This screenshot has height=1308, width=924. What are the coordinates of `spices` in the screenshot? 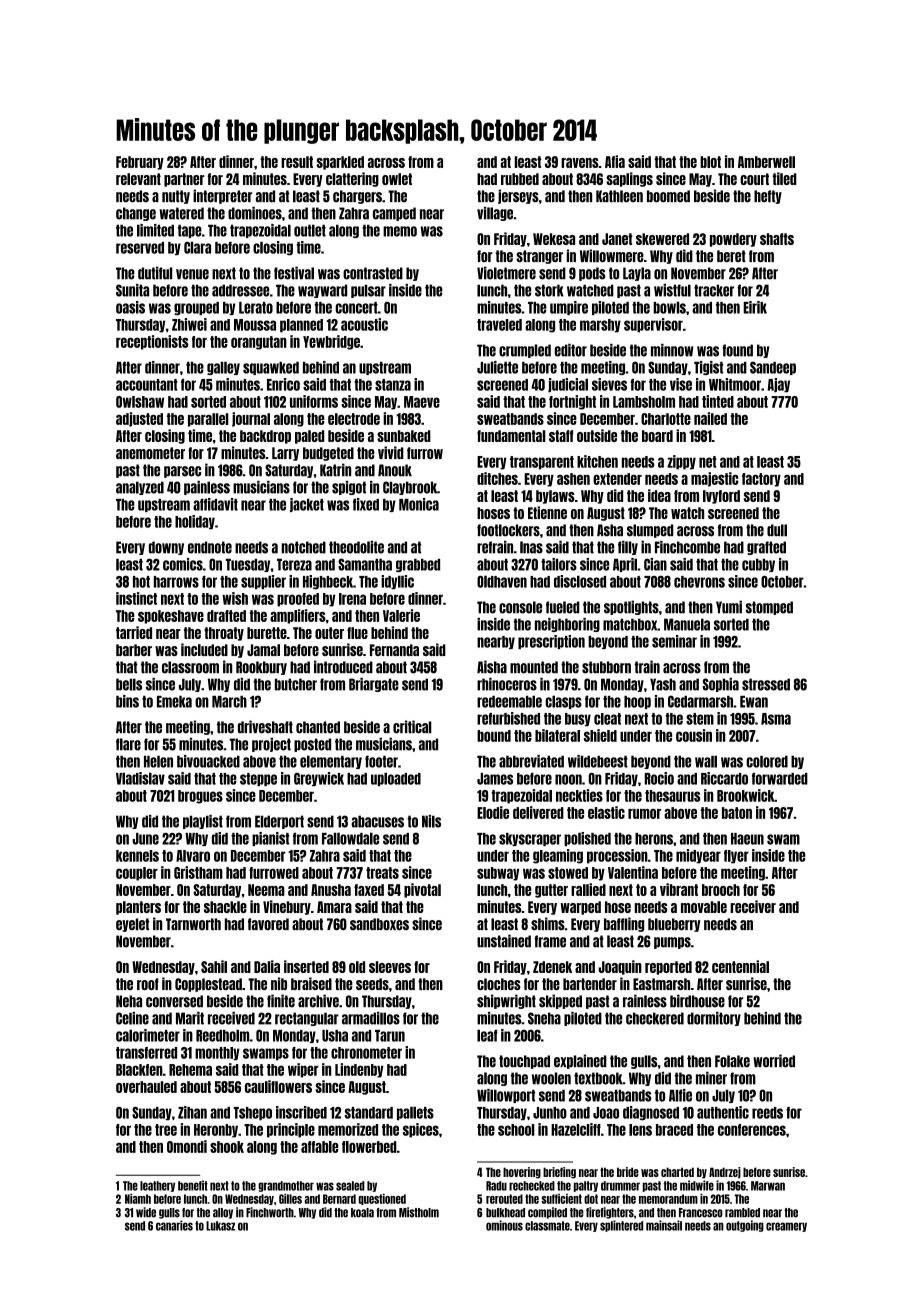 It's located at (421, 1130).
